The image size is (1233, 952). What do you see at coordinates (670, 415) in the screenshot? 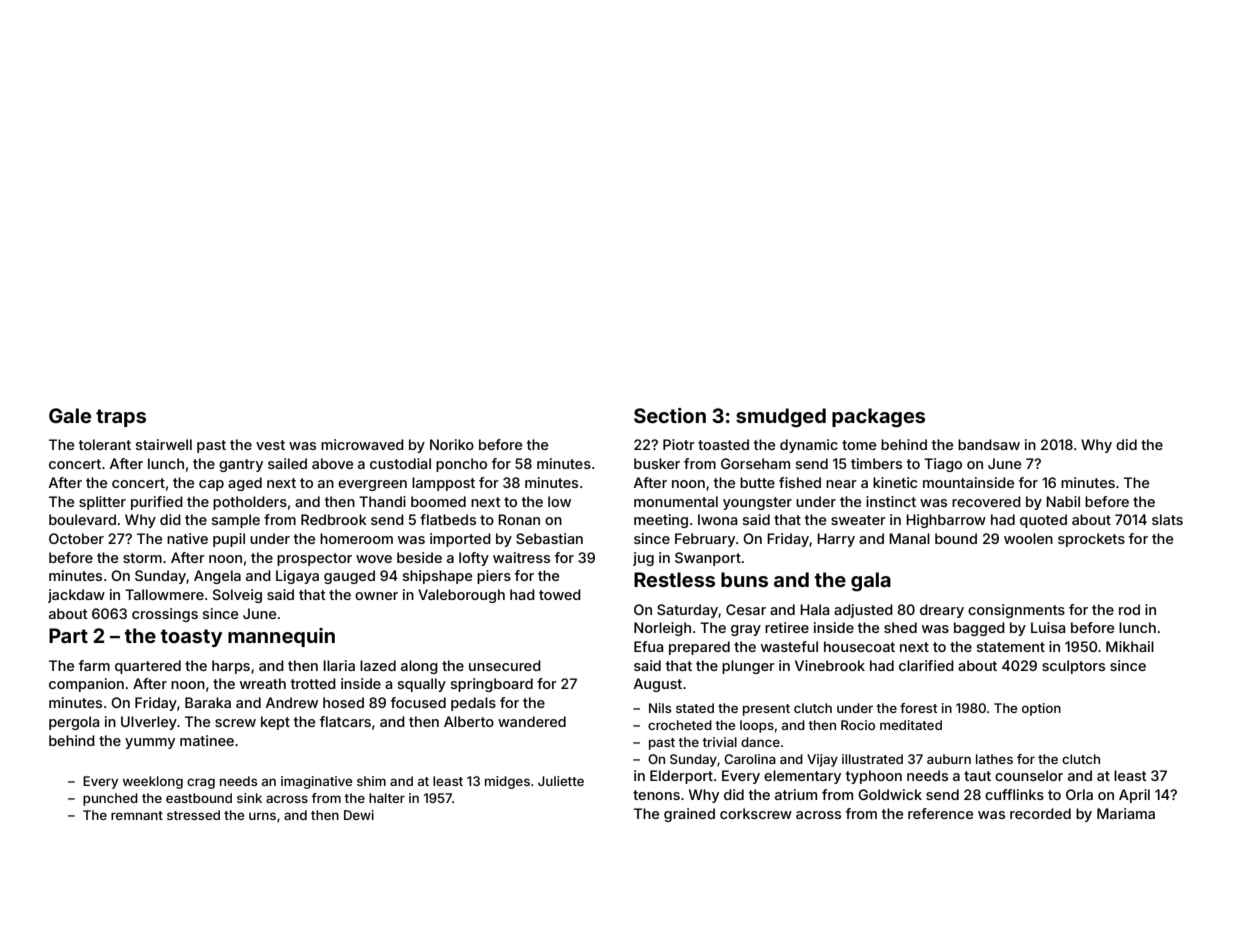
I see `Section` at bounding box center [670, 415].
